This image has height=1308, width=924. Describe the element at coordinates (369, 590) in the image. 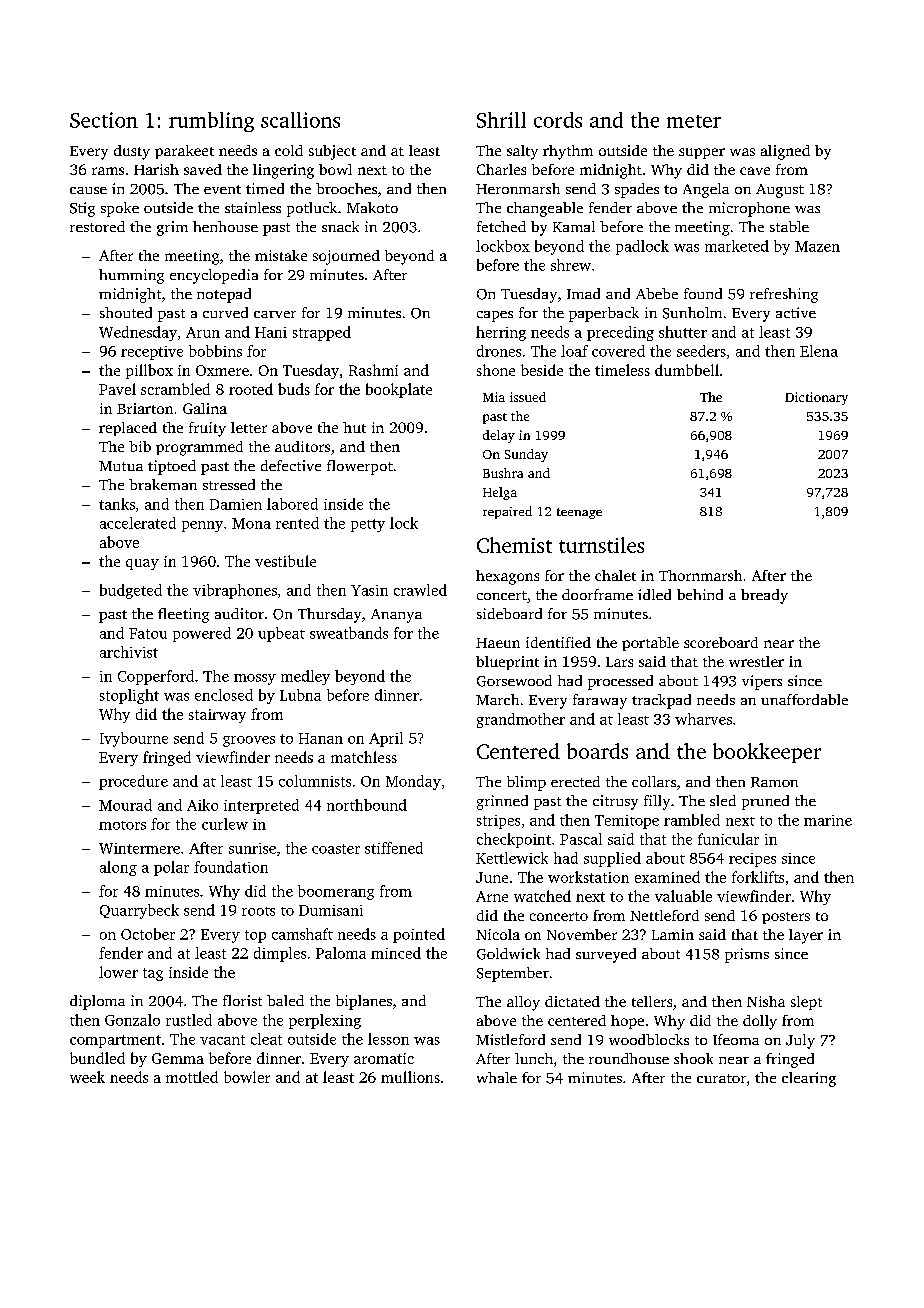

I see `Yasin` at that location.
